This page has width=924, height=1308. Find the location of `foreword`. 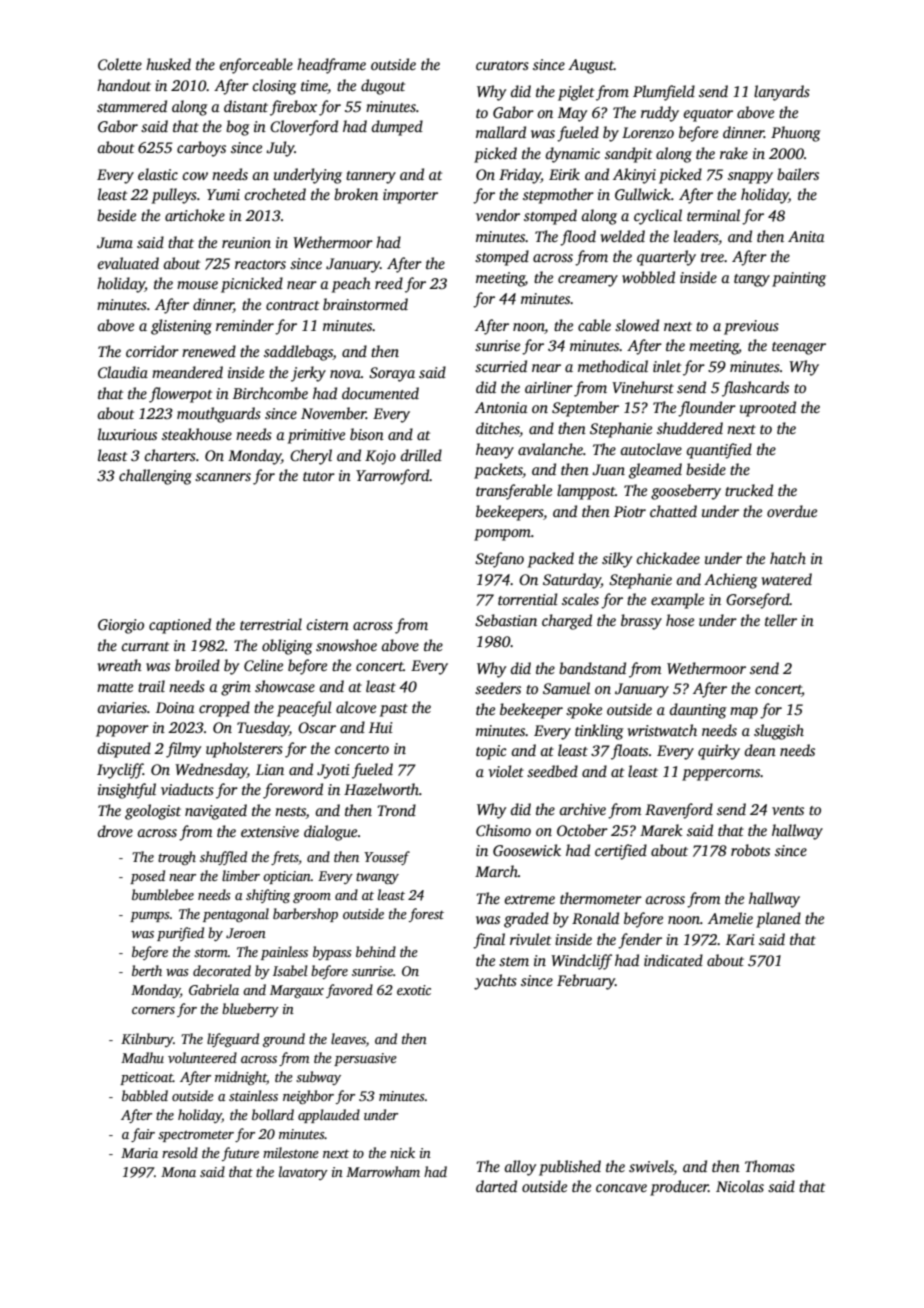

foreword is located at coordinates (293, 791).
